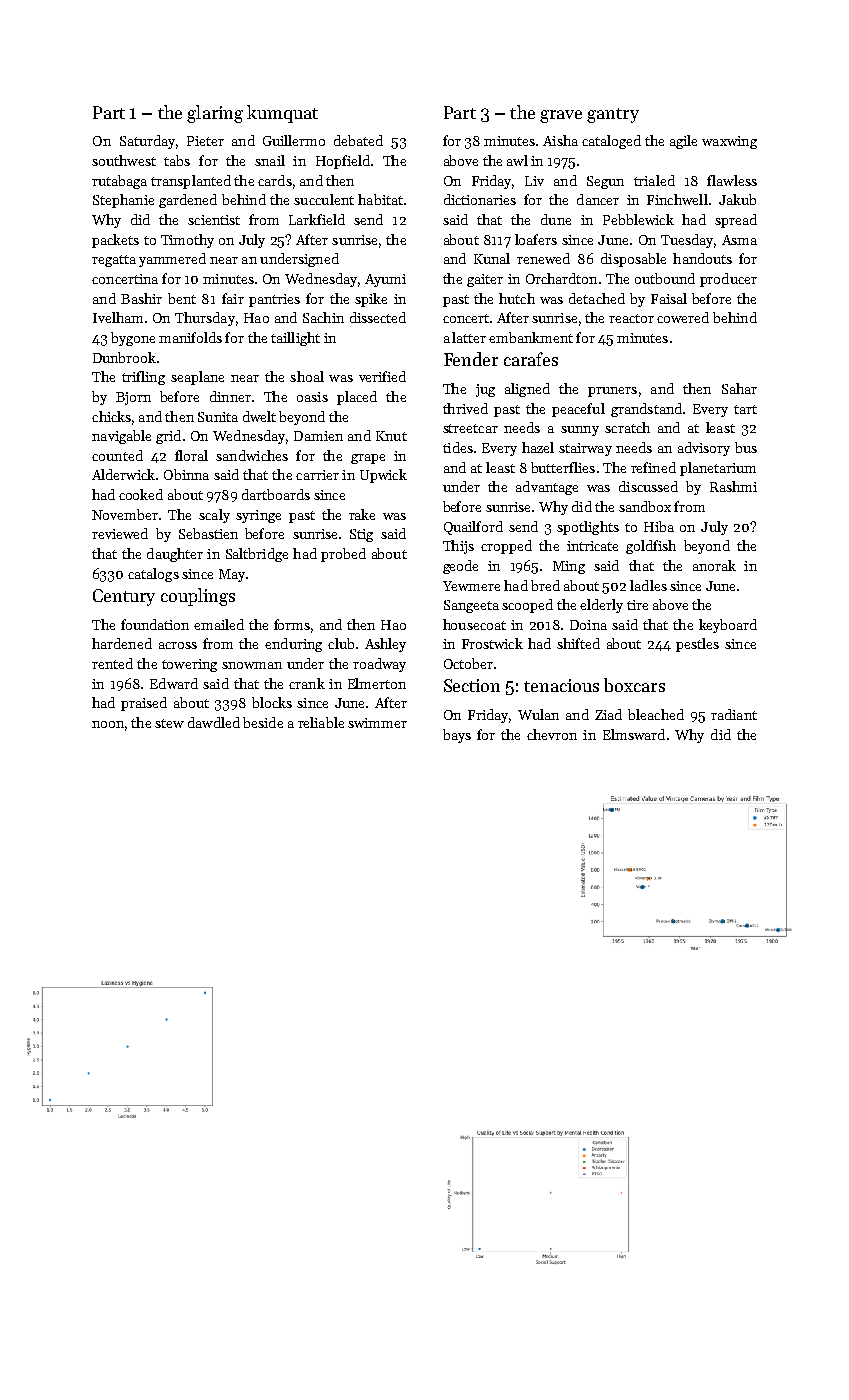 This screenshot has width=849, height=1400. Describe the element at coordinates (733, 486) in the screenshot. I see `Rashmi` at that location.
